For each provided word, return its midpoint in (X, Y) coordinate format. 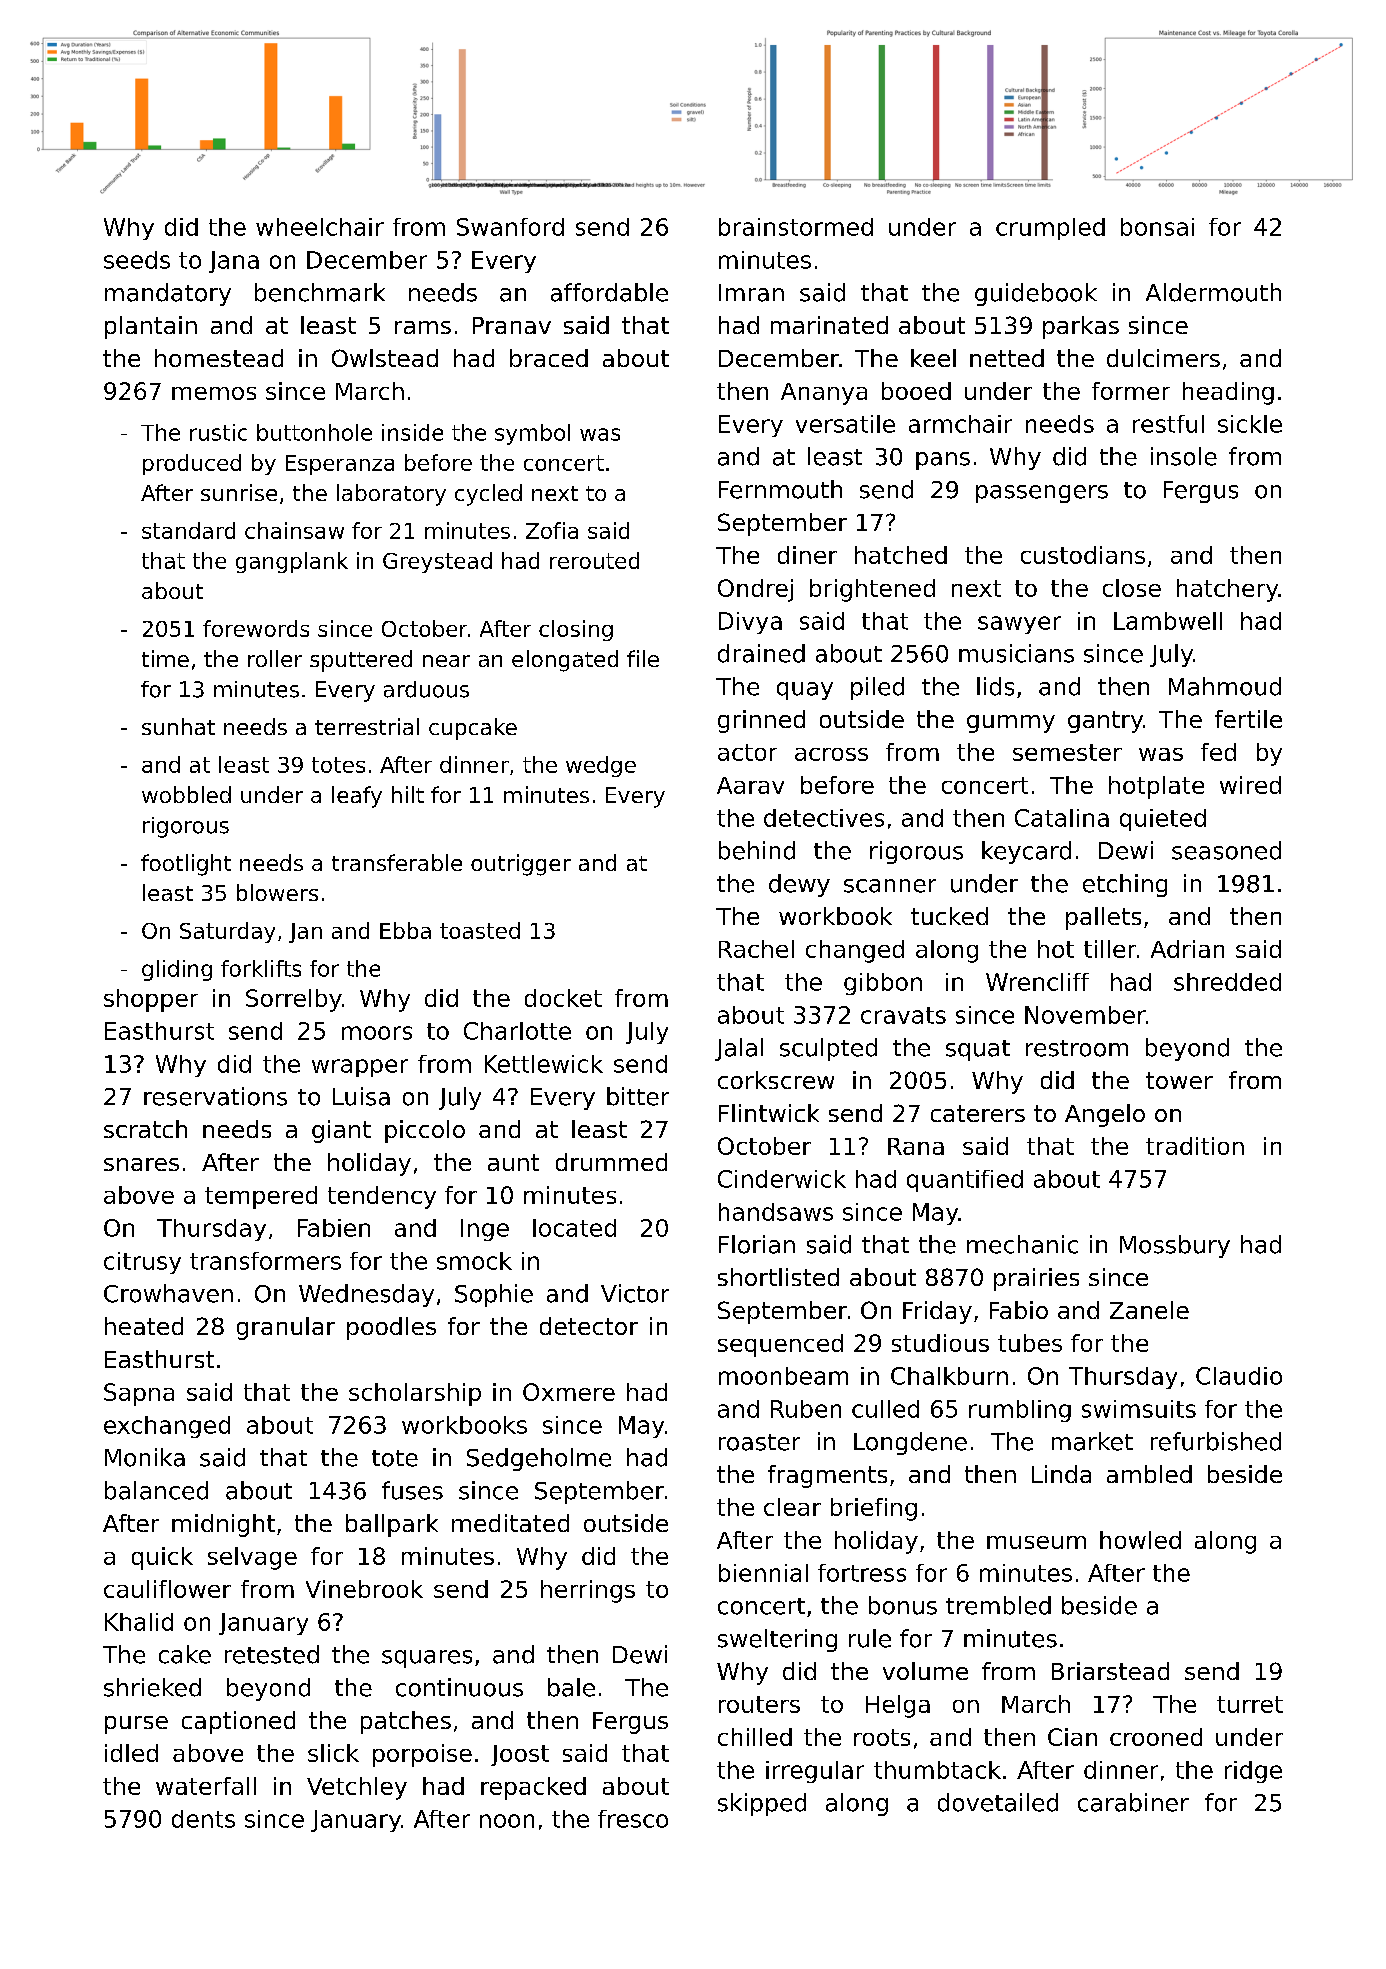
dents (203, 1819)
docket (563, 998)
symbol (532, 434)
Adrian (1187, 949)
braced (549, 358)
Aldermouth (1213, 292)
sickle (1250, 424)
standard (188, 530)
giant (341, 1131)
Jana (234, 262)
